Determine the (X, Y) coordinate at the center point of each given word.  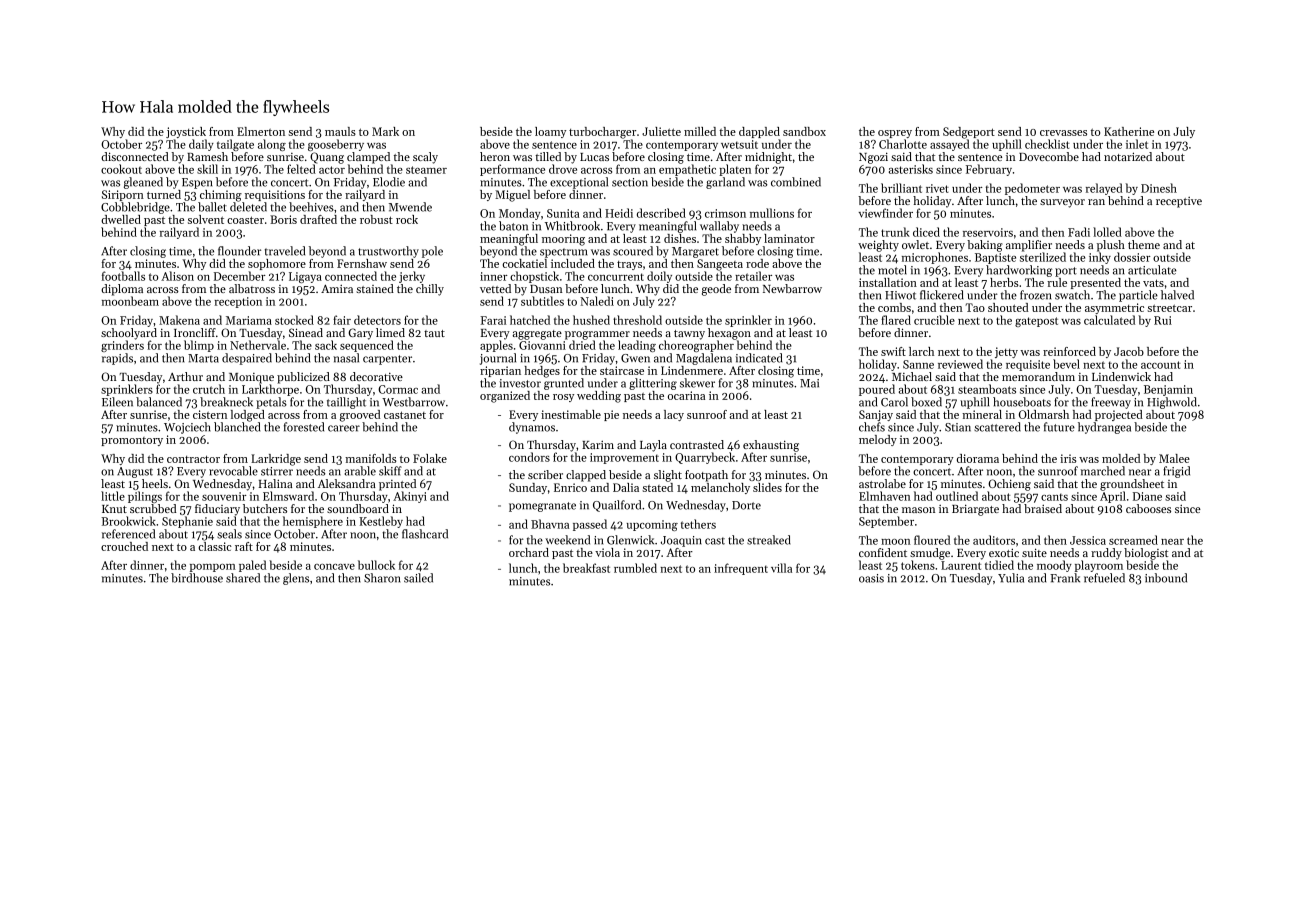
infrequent (741, 569)
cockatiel (525, 263)
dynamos (532, 428)
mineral (982, 414)
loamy (550, 132)
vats (1153, 283)
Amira (337, 288)
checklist (1047, 144)
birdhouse (197, 578)
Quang (327, 158)
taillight (346, 403)
